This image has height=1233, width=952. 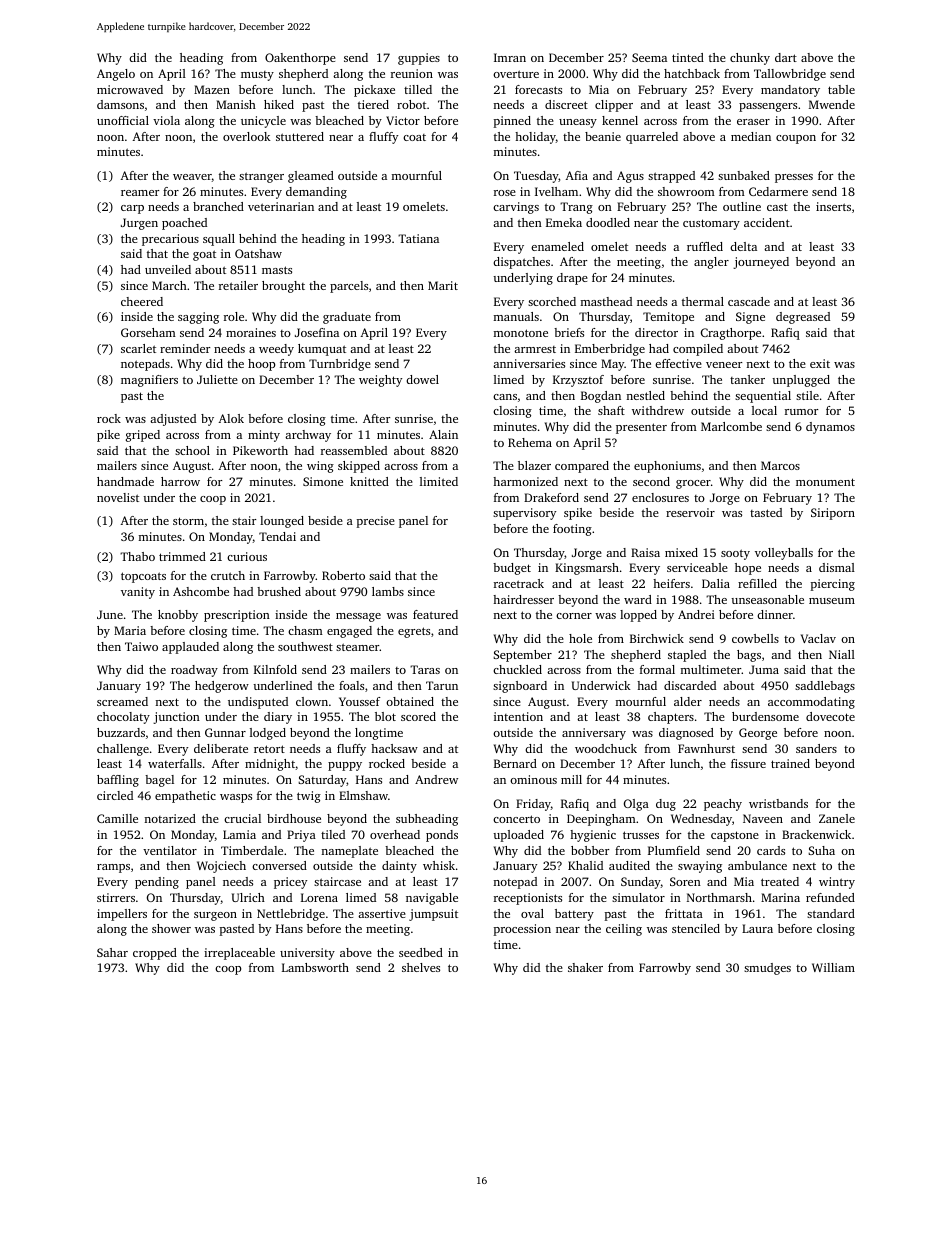 I want to click on Marlcombe, so click(x=731, y=426).
